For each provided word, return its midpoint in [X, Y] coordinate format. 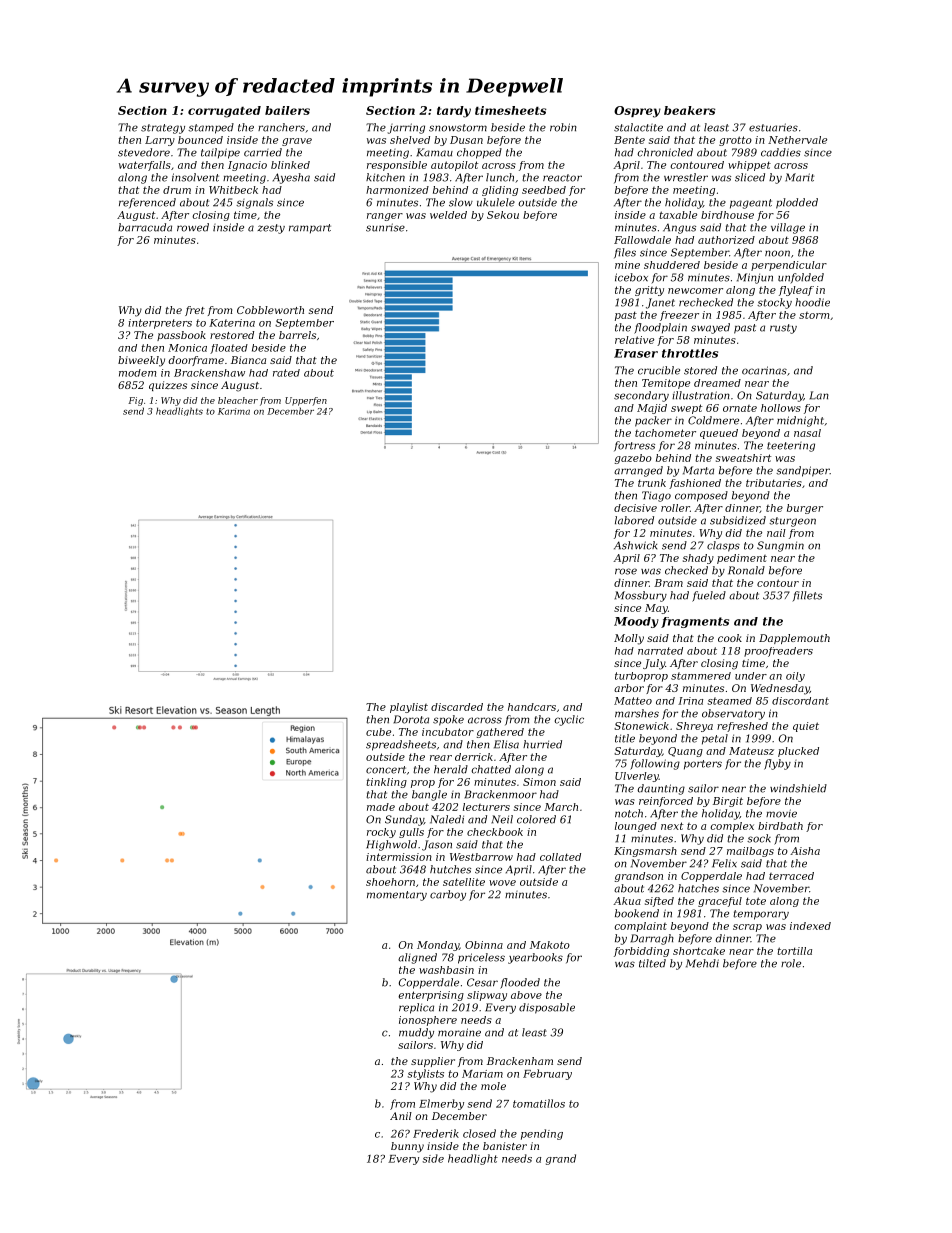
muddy [416, 1033]
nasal [807, 433]
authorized [726, 240]
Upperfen [306, 401]
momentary [397, 896]
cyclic [569, 720]
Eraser [636, 353]
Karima [234, 411]
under [751, 676]
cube [378, 732]
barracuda [145, 227]
